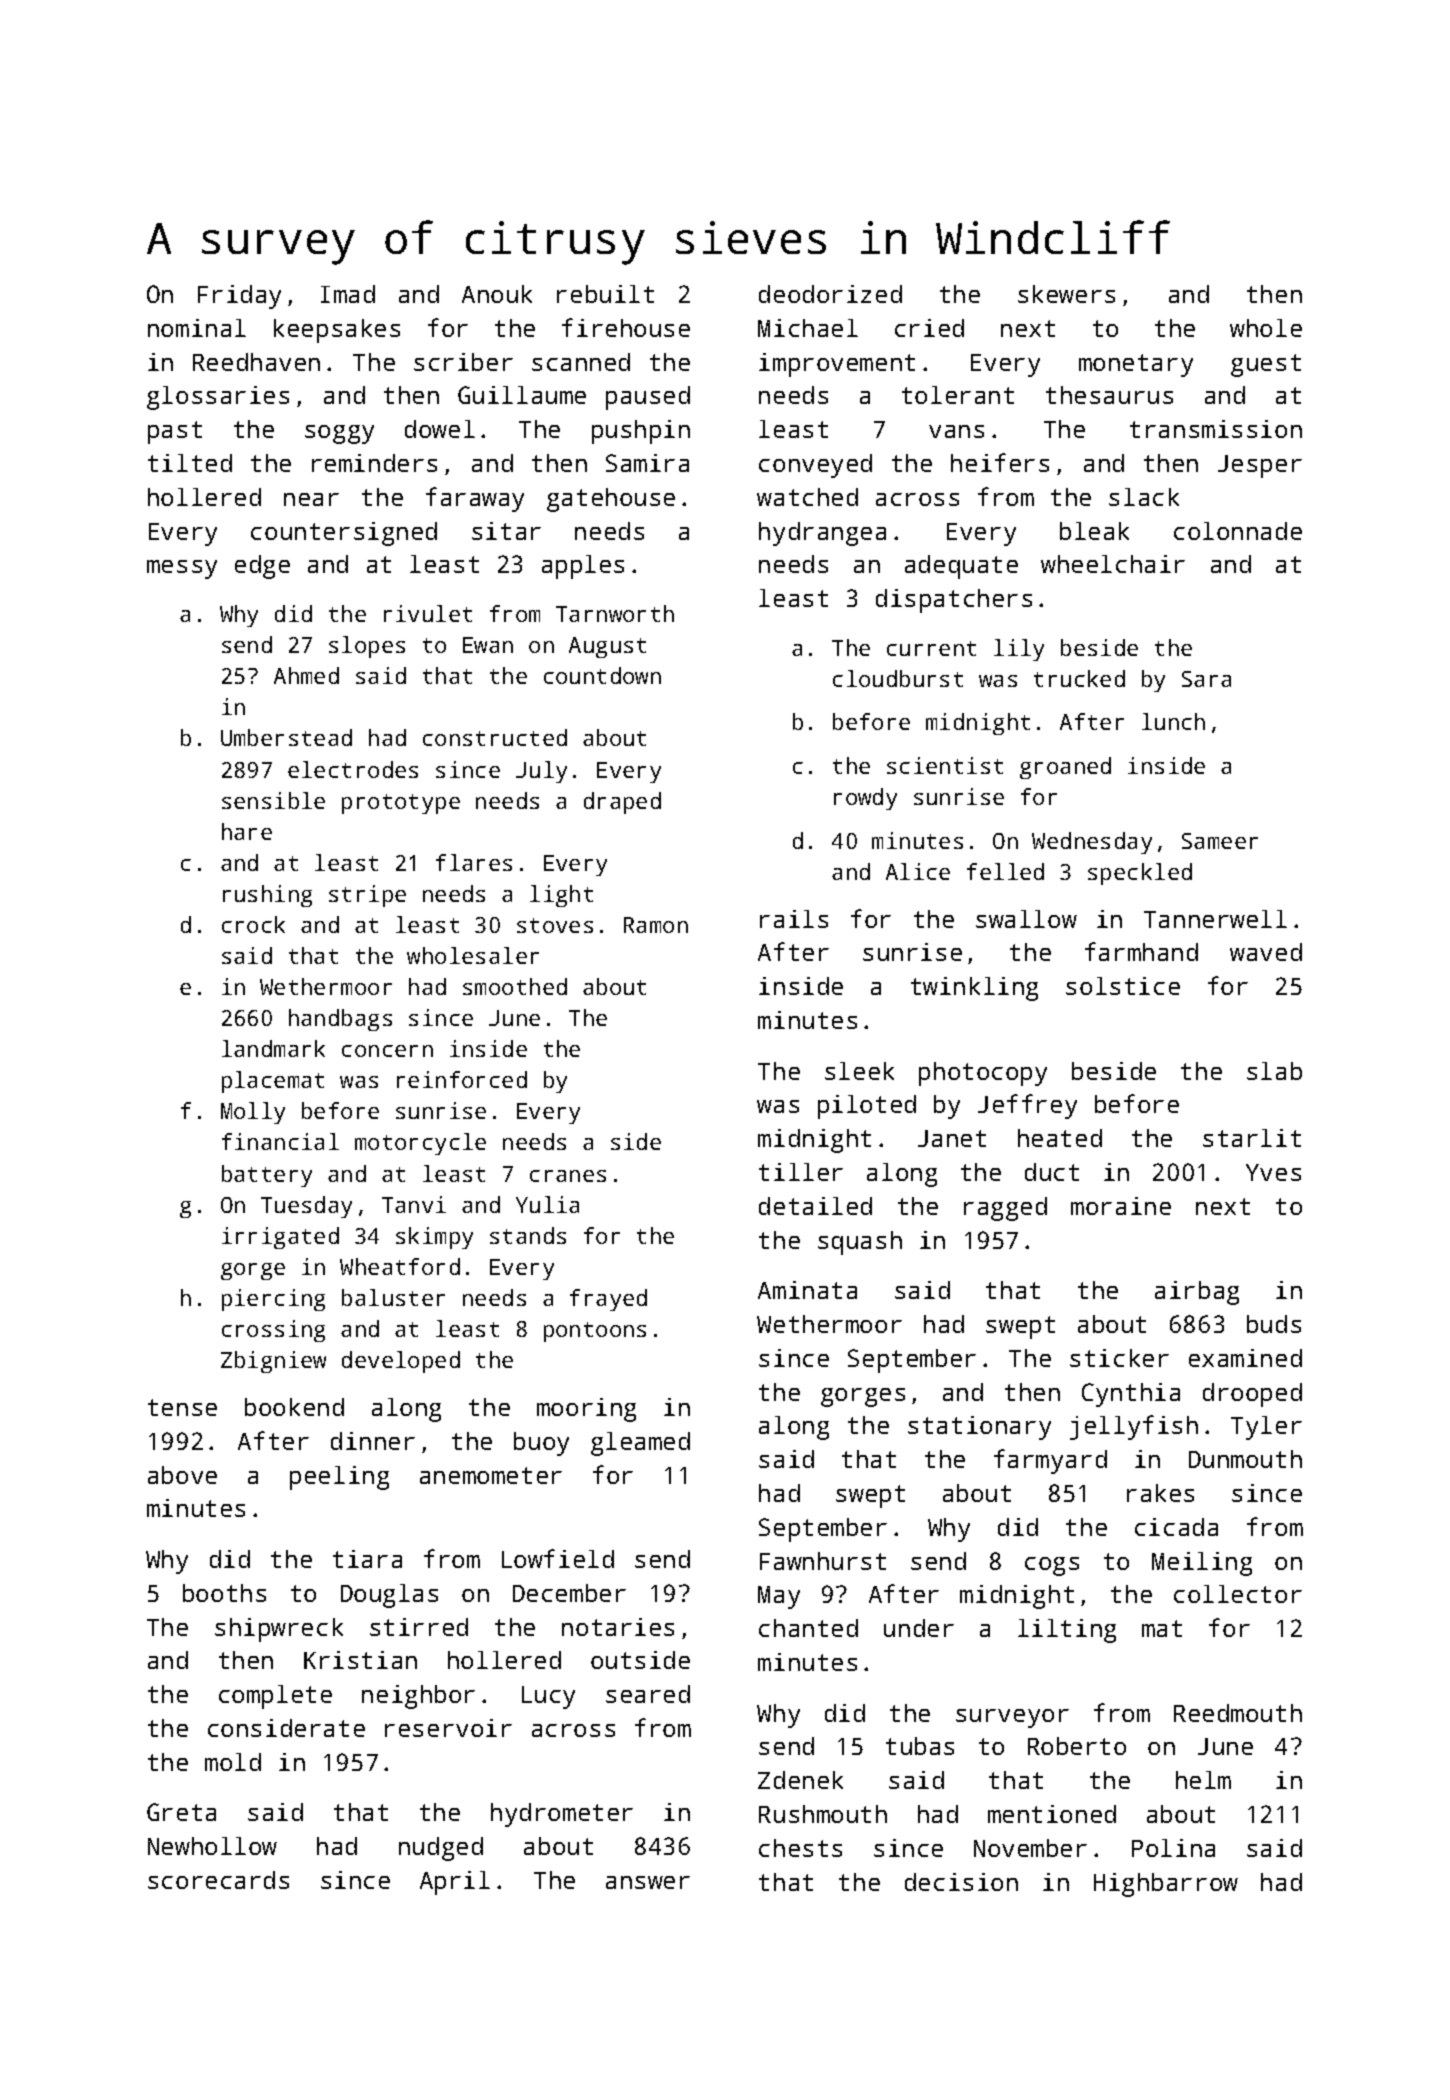  I want to click on complete, so click(275, 1697).
